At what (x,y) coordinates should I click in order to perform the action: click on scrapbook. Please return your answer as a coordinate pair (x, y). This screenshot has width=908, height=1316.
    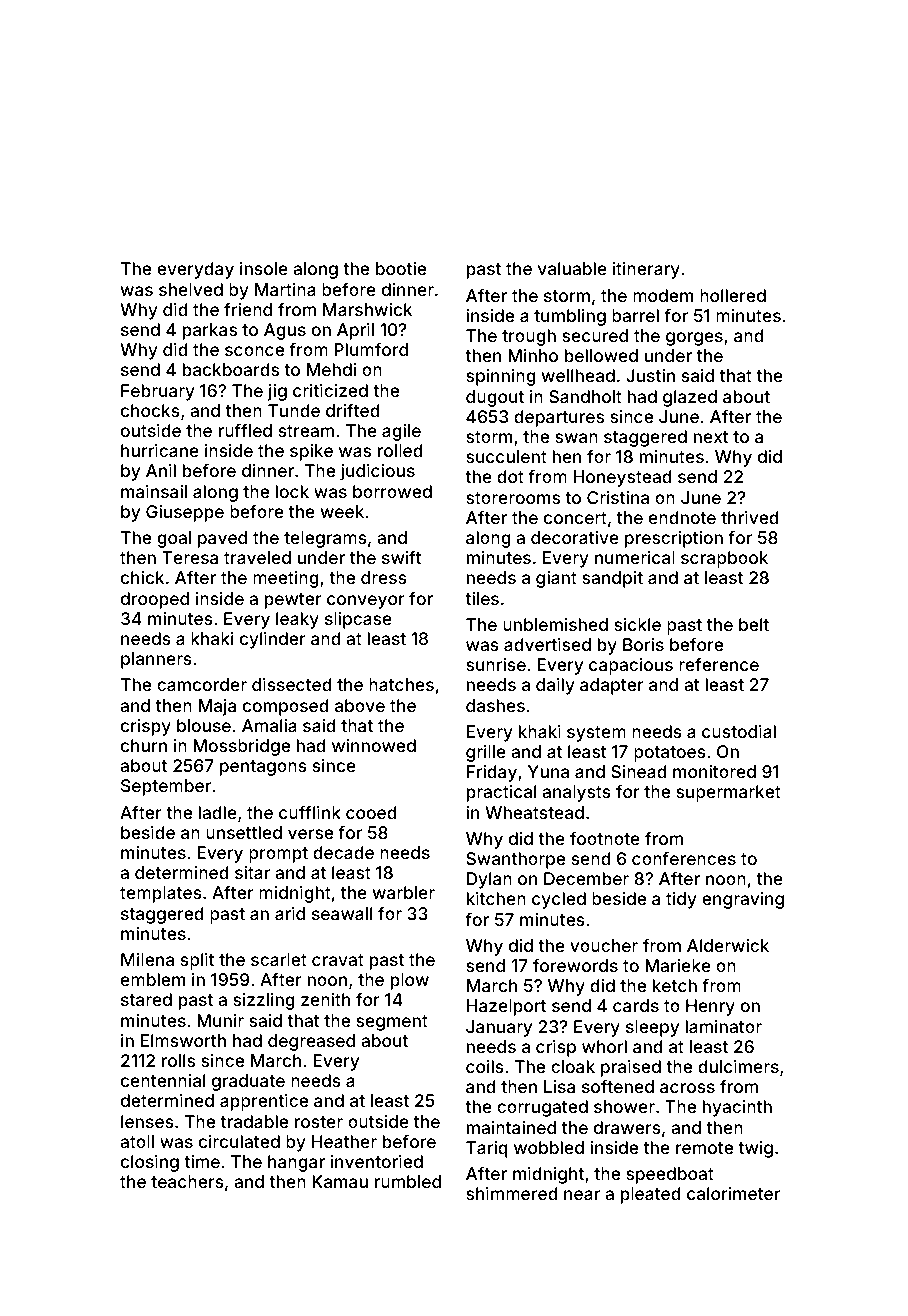
    Looking at the image, I should click on (724, 559).
